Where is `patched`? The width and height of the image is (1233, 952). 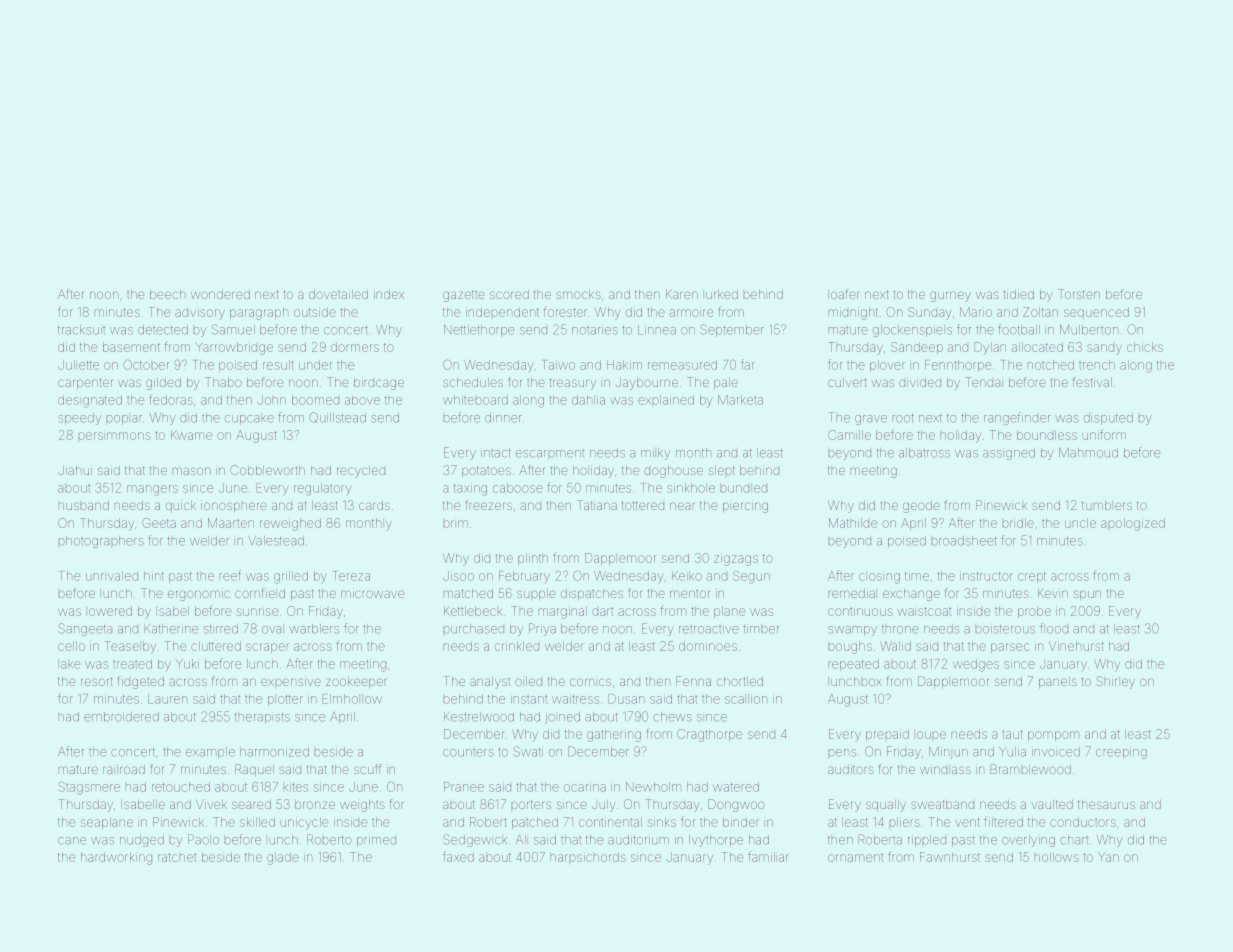
patched is located at coordinates (535, 823).
